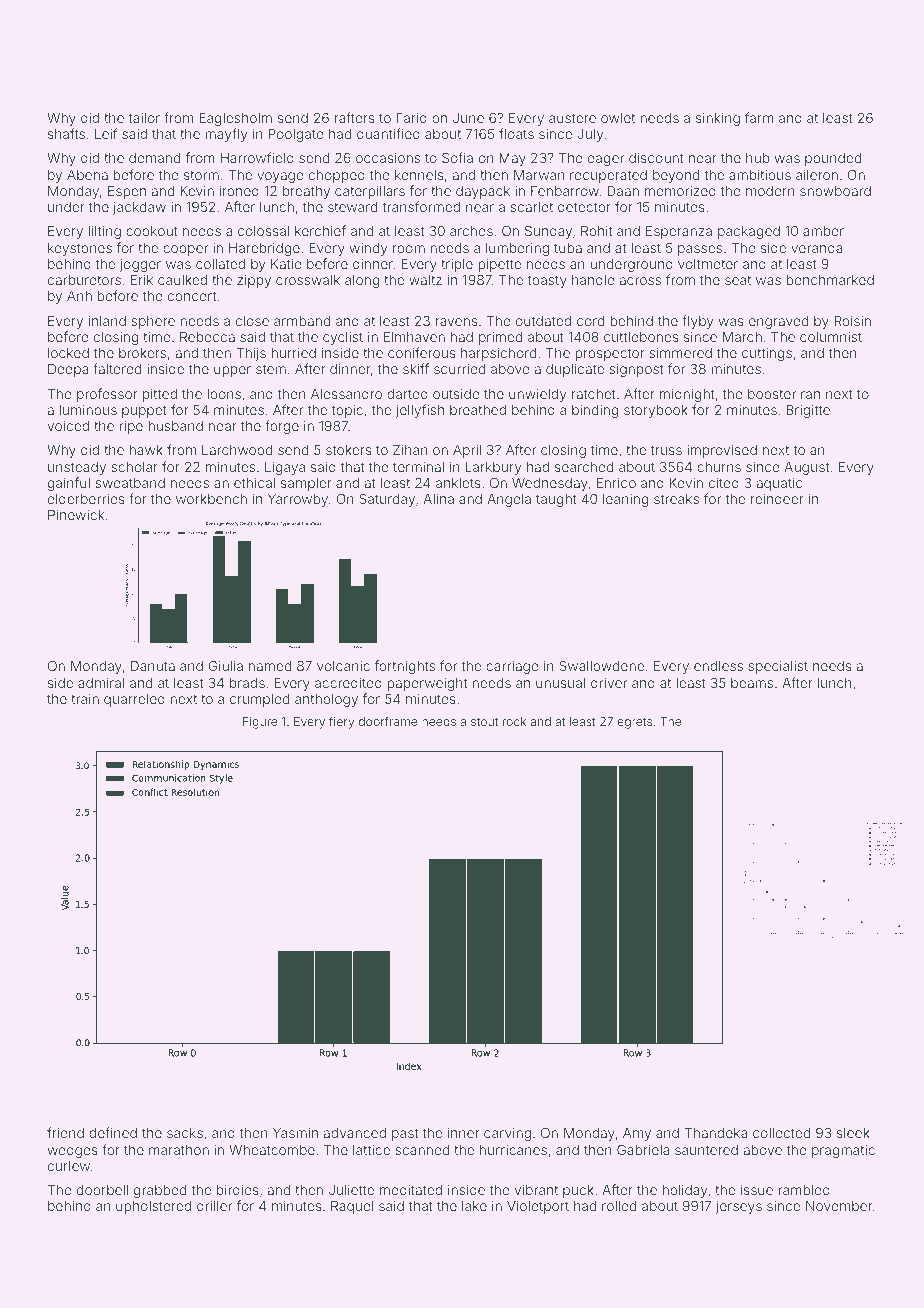 The width and height of the document is (924, 1308). What do you see at coordinates (778, 667) in the document?
I see `specialist` at bounding box center [778, 667].
